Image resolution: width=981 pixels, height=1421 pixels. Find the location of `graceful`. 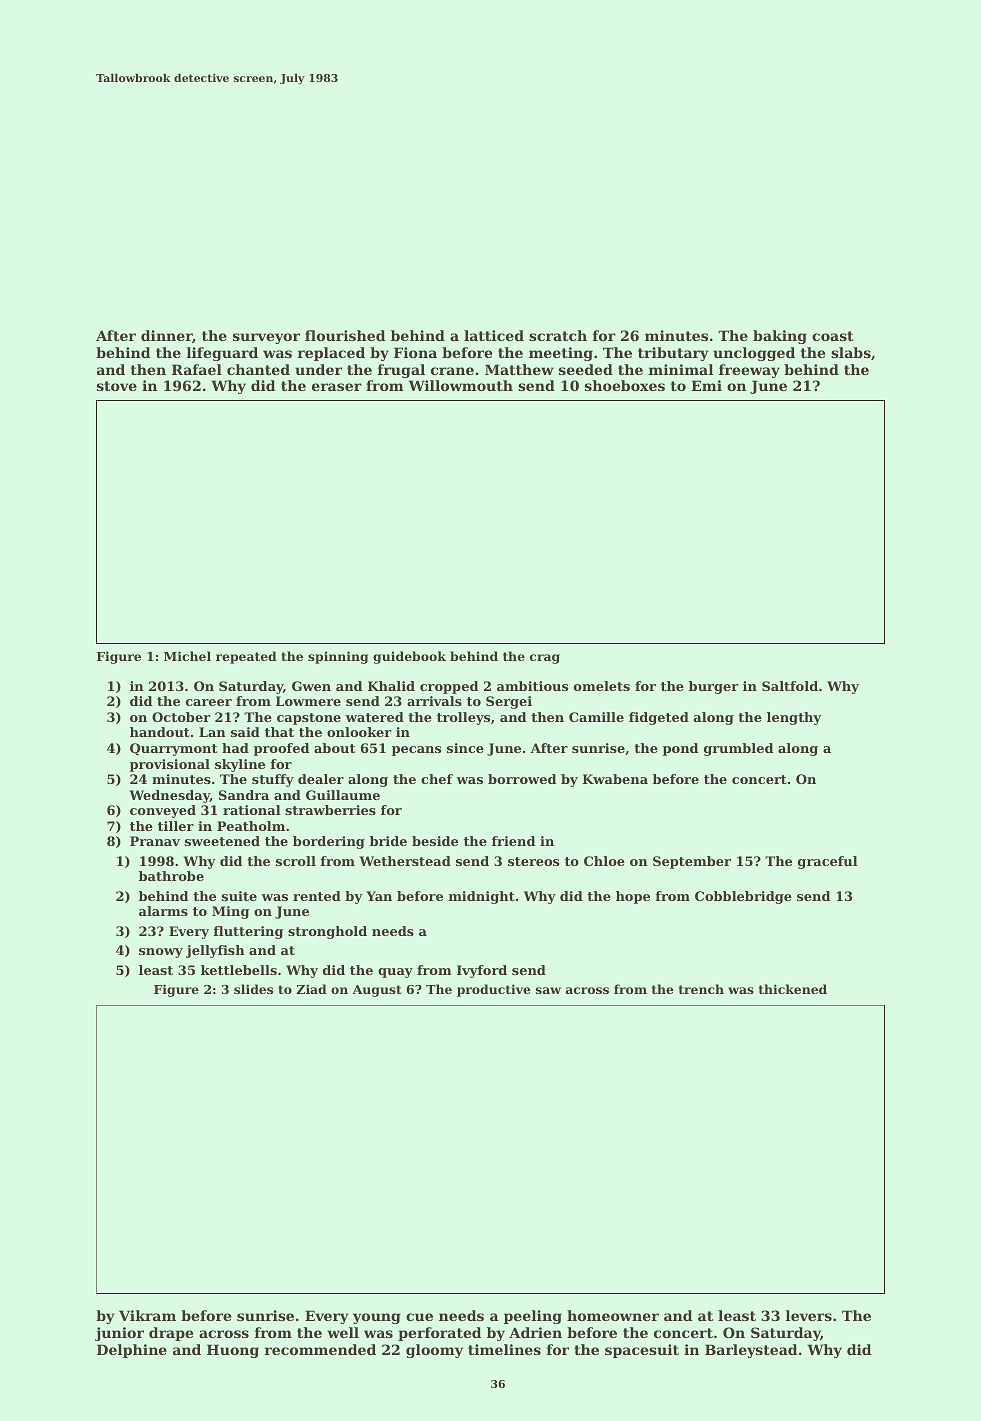

graceful is located at coordinates (828, 862).
